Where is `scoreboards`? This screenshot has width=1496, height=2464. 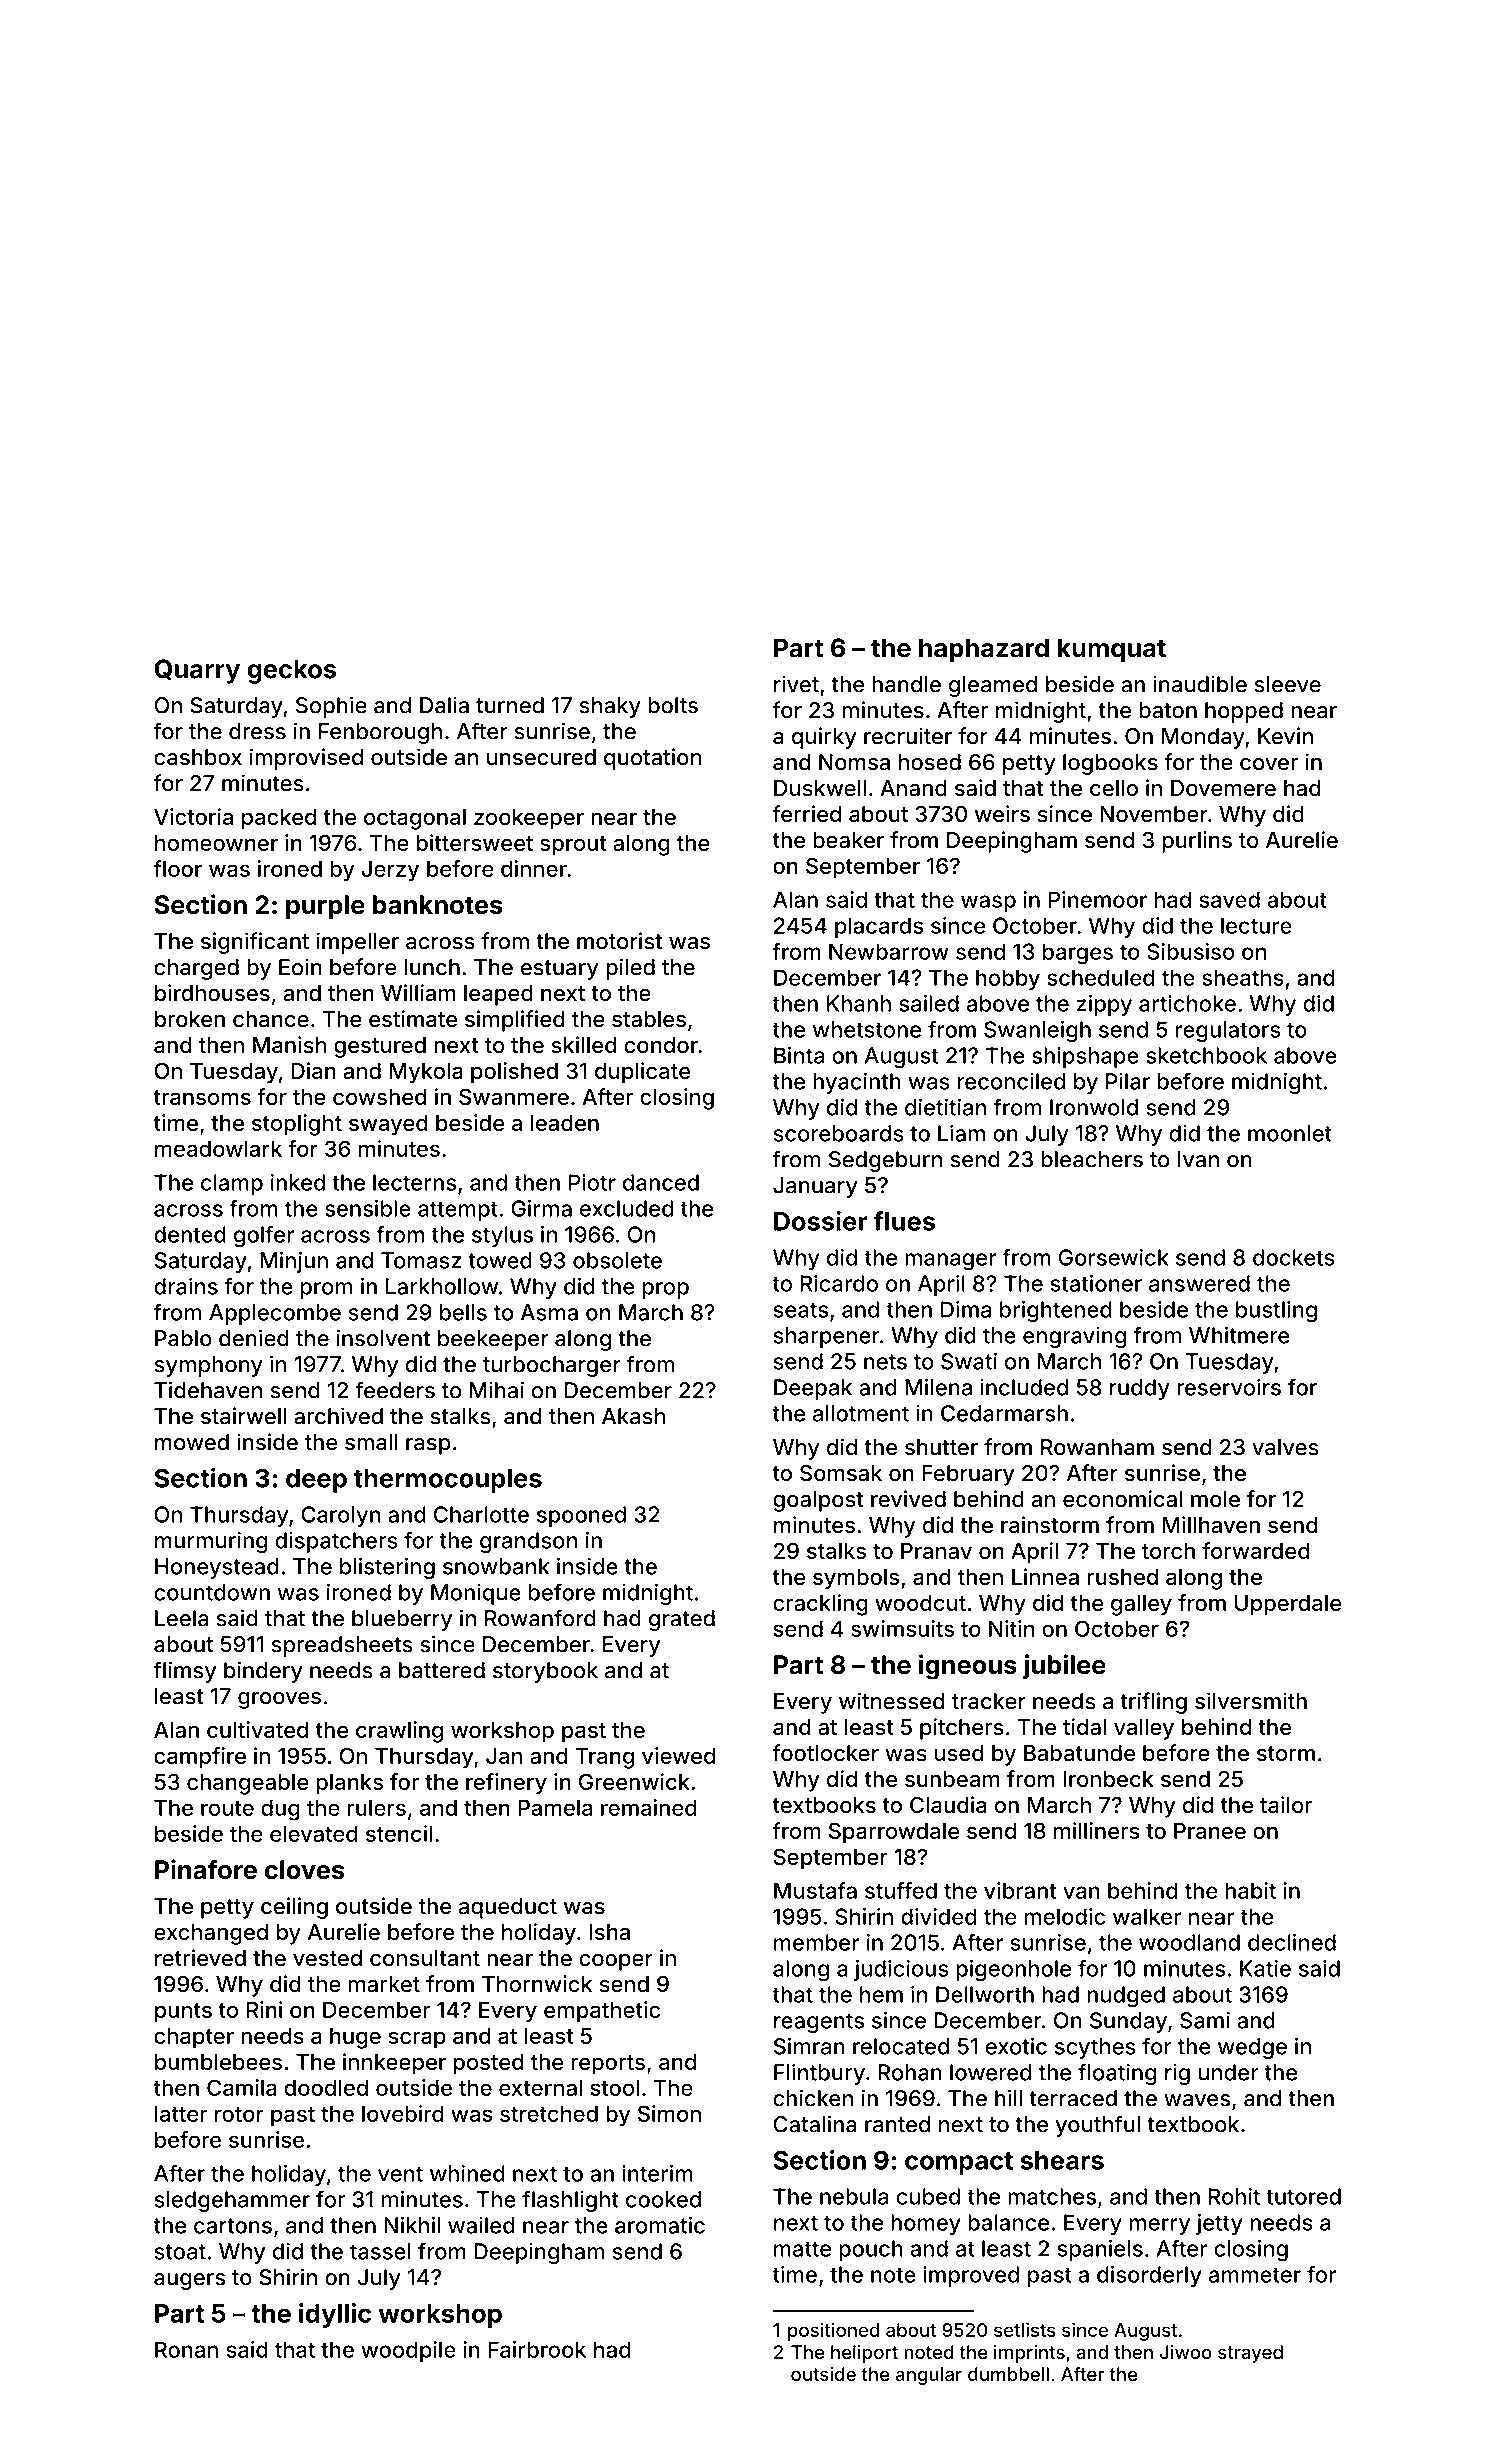
scoreboards is located at coordinates (838, 1133).
